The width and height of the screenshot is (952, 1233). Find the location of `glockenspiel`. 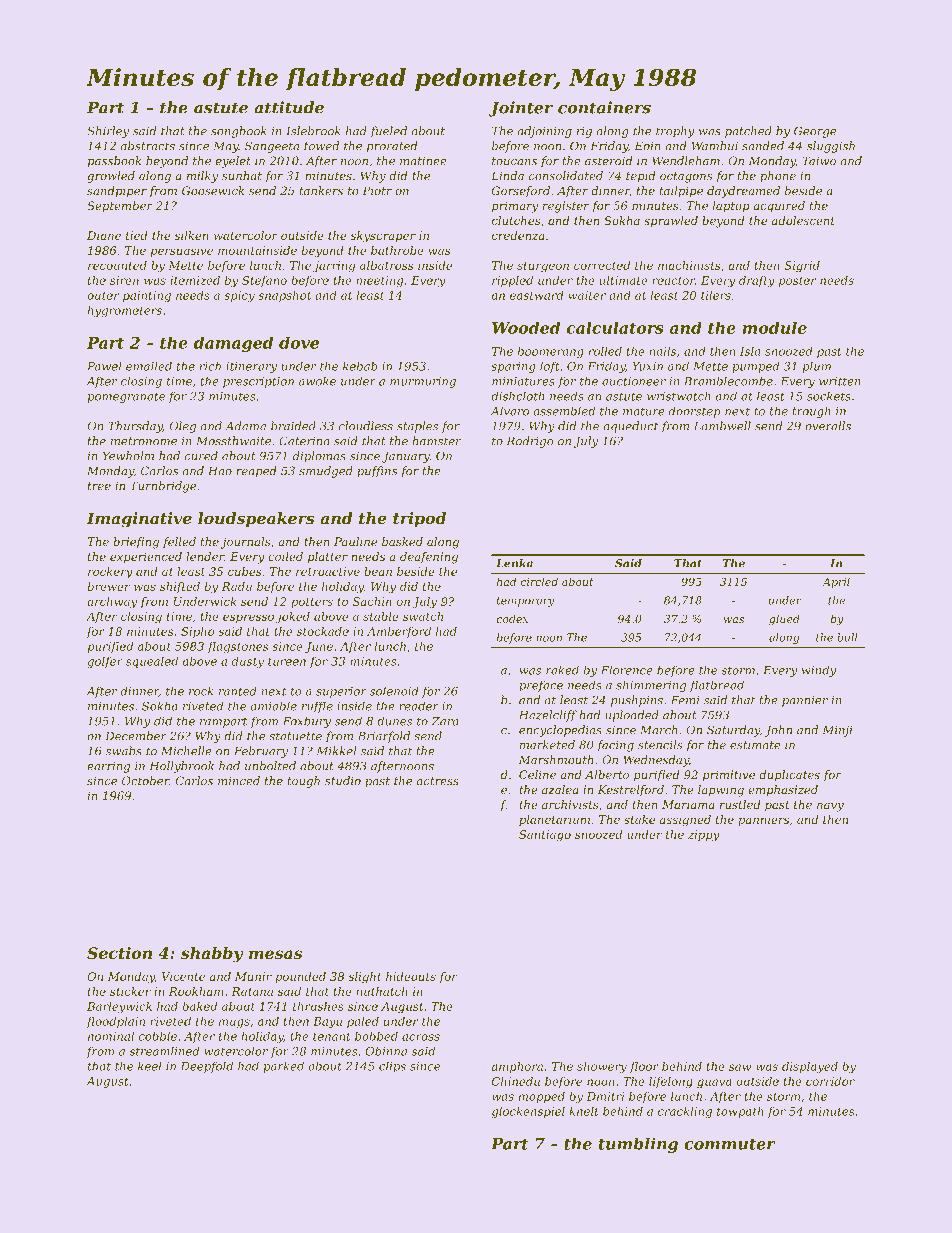

glockenspiel is located at coordinates (528, 1112).
